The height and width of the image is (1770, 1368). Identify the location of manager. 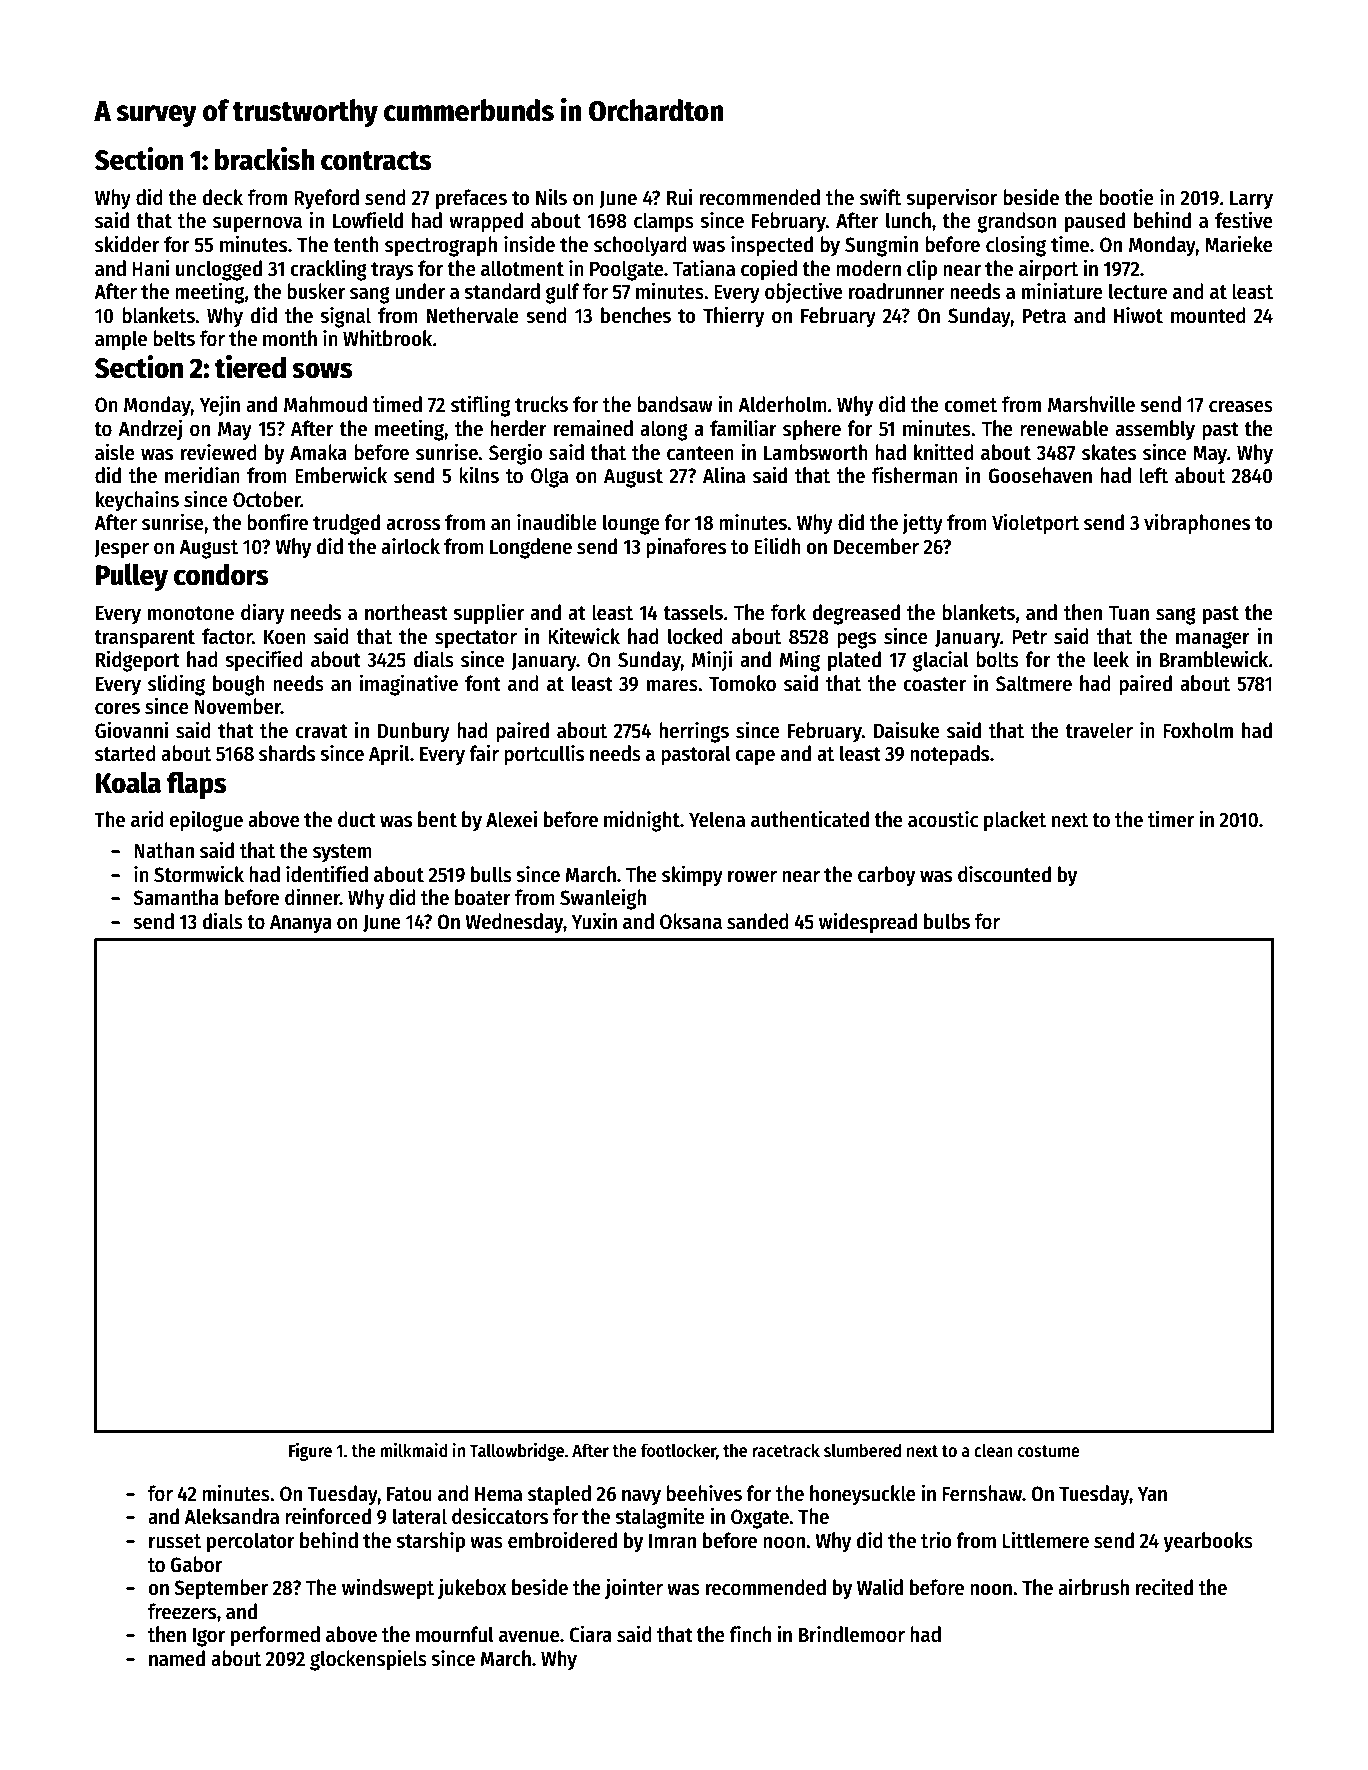
(1213, 640).
